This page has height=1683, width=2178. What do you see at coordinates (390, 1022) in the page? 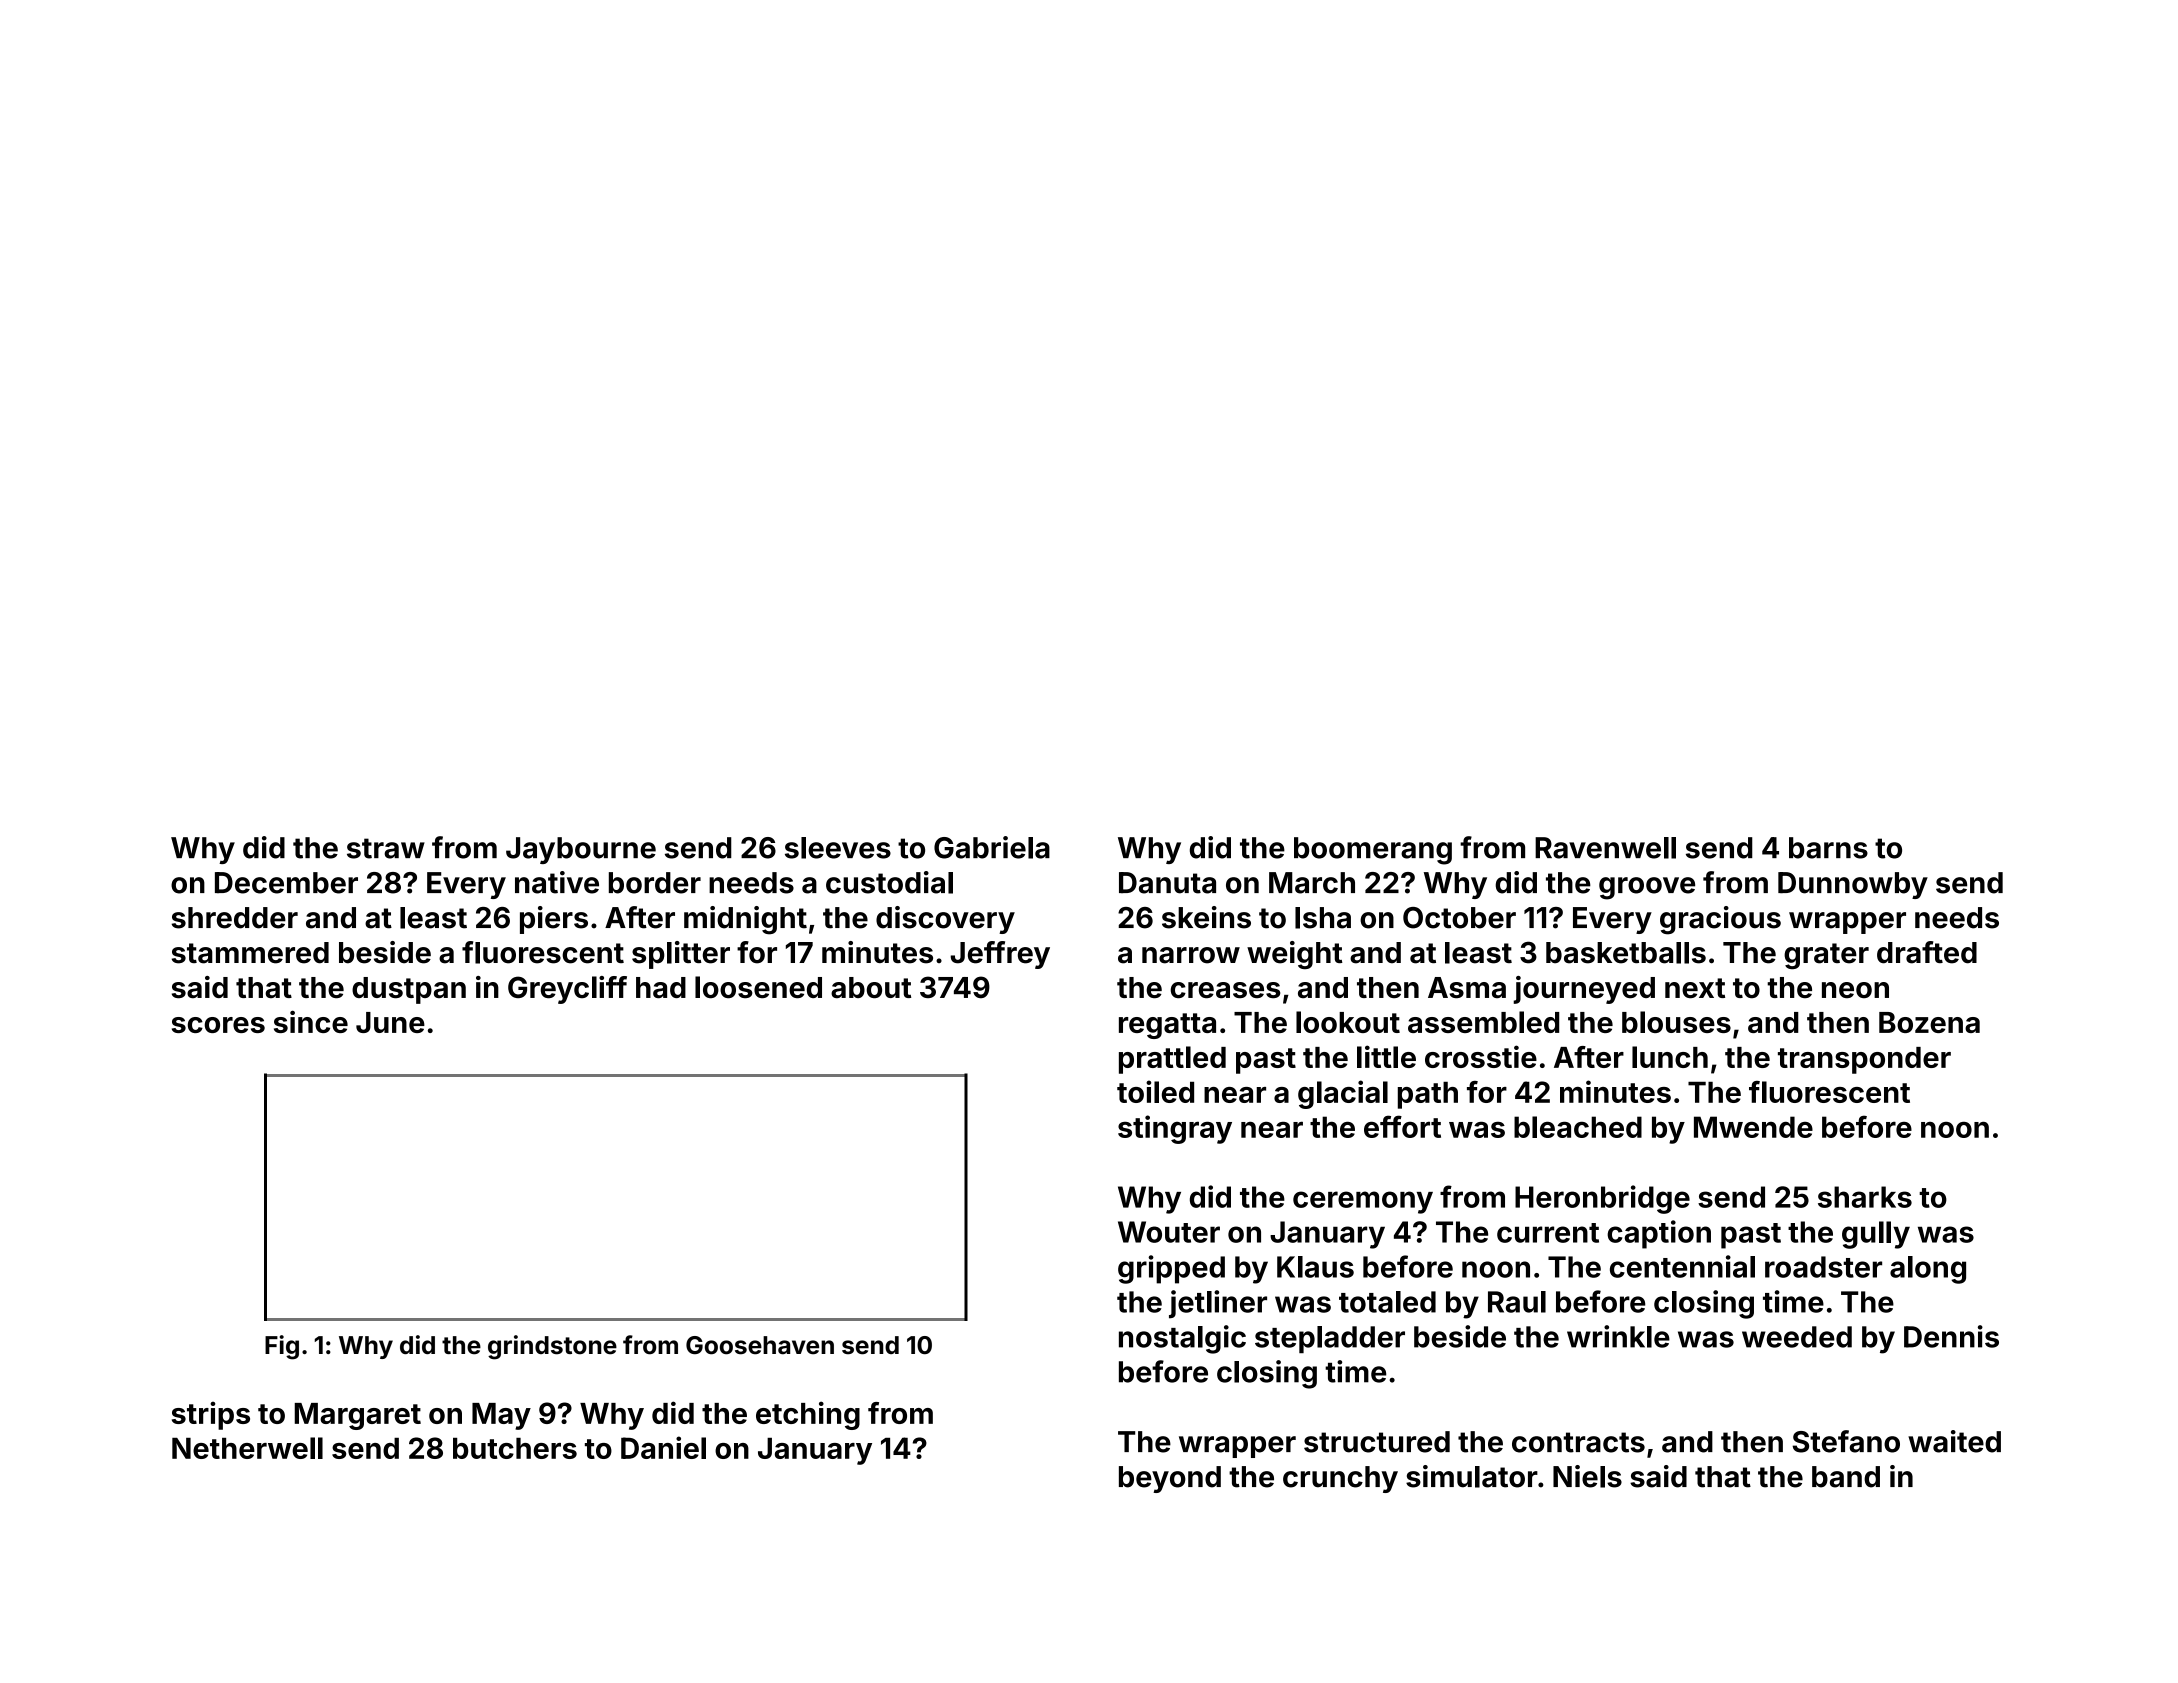
I see `June` at bounding box center [390, 1022].
